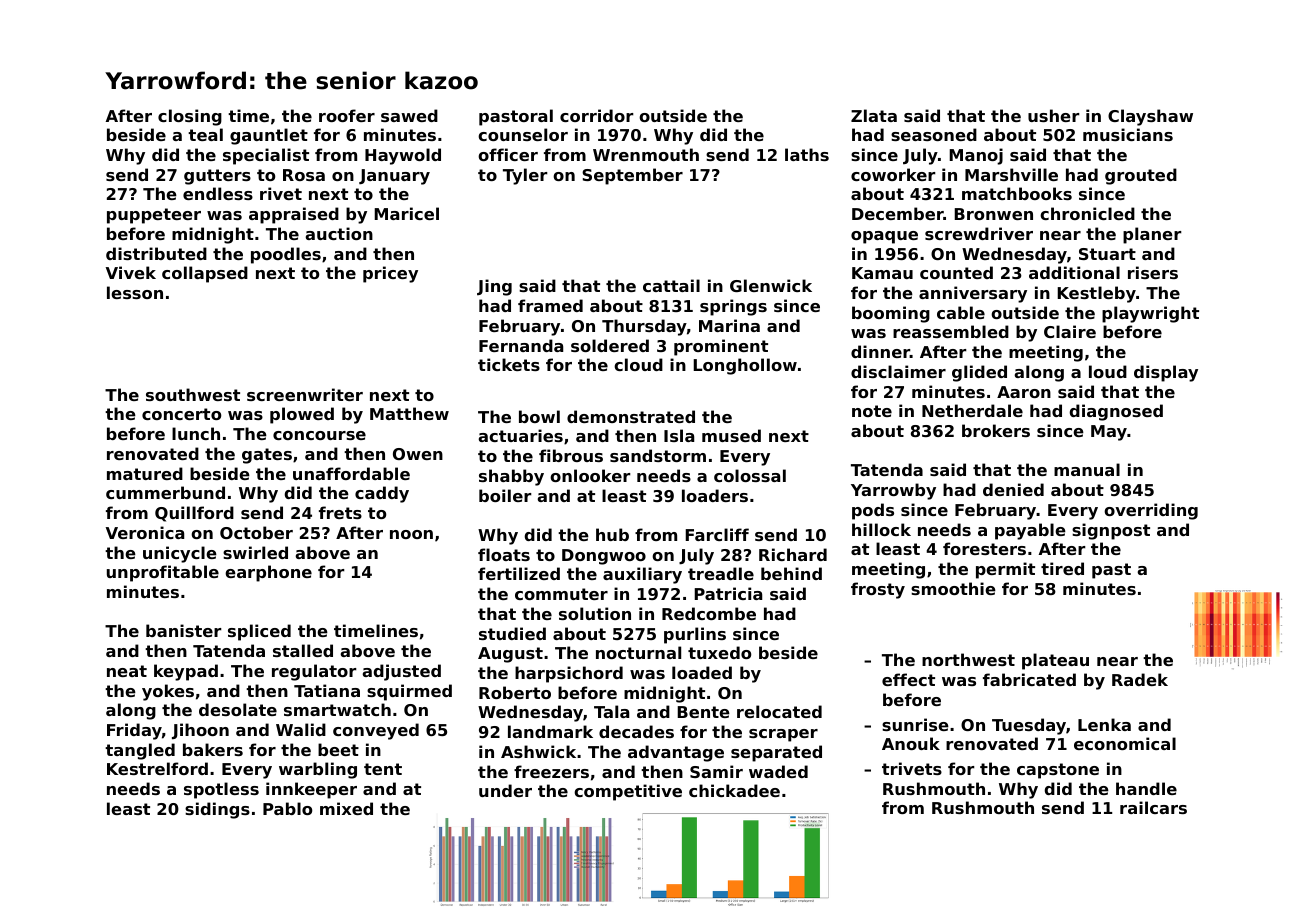 The height and width of the screenshot is (924, 1308). I want to click on tangled, so click(140, 751).
